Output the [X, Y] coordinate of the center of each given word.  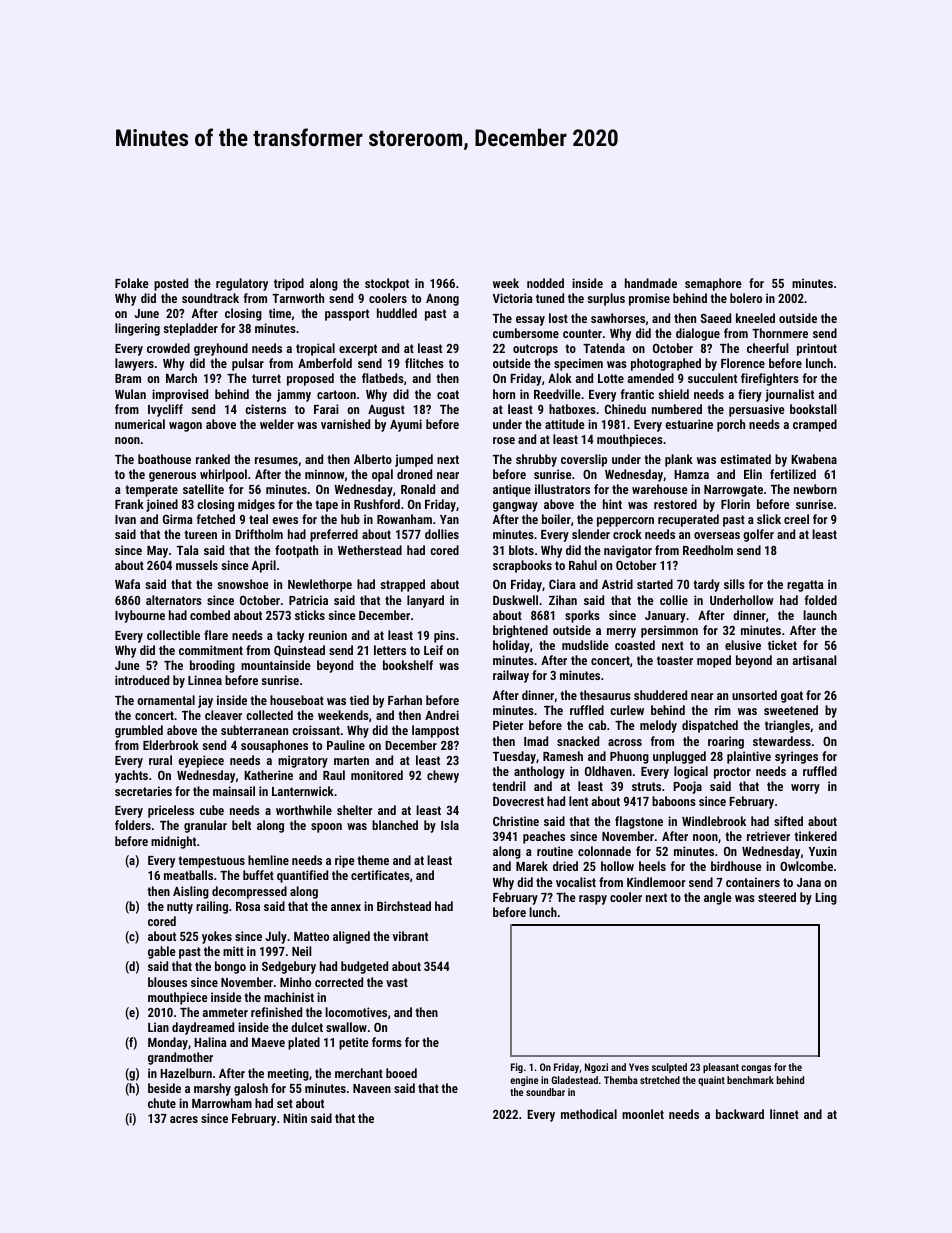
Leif [433, 650]
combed [210, 615]
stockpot [387, 284]
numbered [677, 409]
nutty [180, 908]
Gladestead [574, 1080]
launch [820, 615]
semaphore [713, 284]
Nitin [295, 1118]
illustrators [562, 489]
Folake [132, 283]
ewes [285, 520]
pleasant [721, 1068]
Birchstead [404, 906]
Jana [809, 882]
